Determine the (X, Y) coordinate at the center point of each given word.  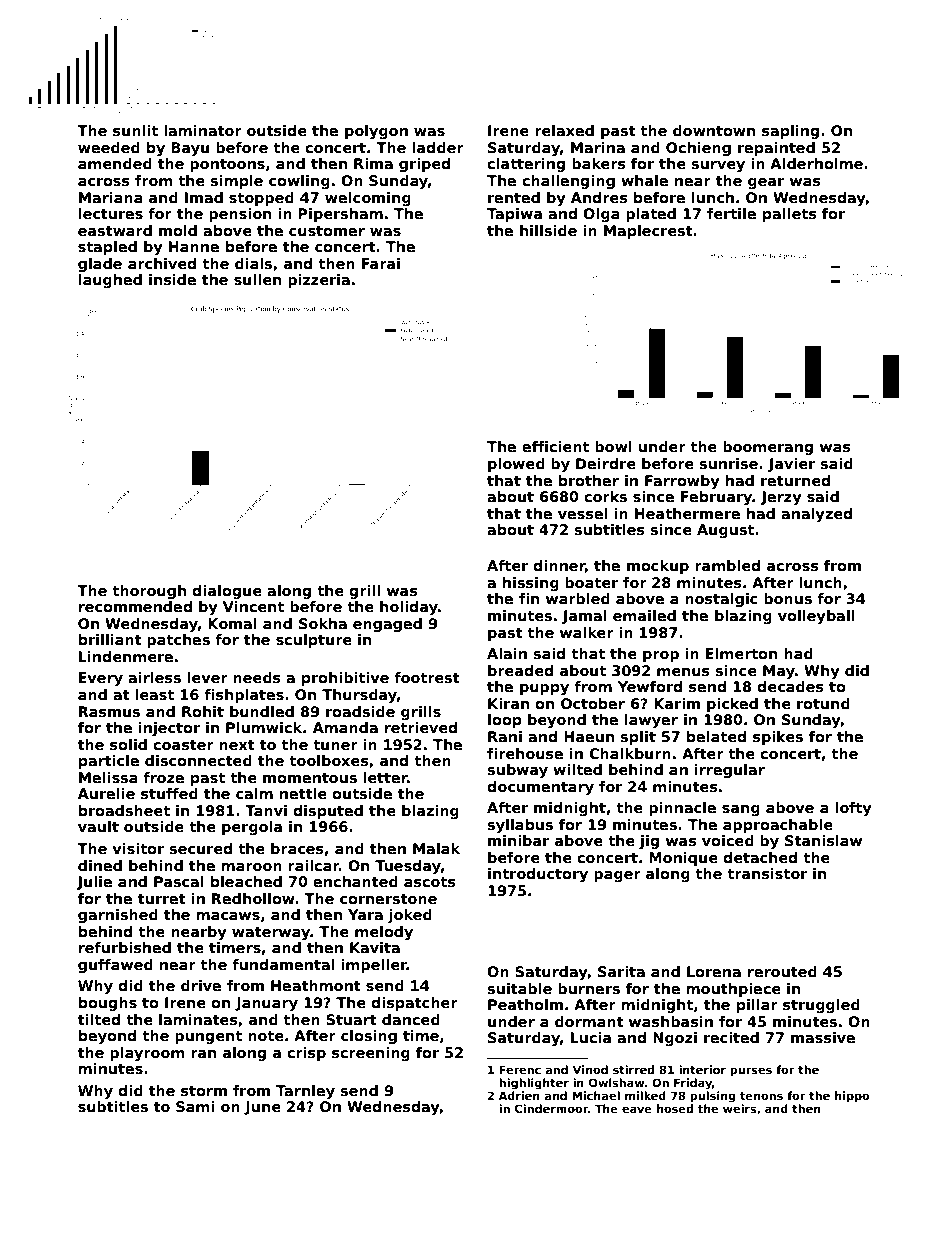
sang (741, 810)
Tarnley (305, 1092)
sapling (790, 132)
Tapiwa (514, 215)
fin (529, 598)
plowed (516, 465)
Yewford (650, 686)
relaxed (564, 130)
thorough (149, 592)
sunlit (135, 130)
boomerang (768, 448)
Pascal (179, 881)
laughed (110, 281)
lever (208, 677)
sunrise (728, 463)
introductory (538, 875)
